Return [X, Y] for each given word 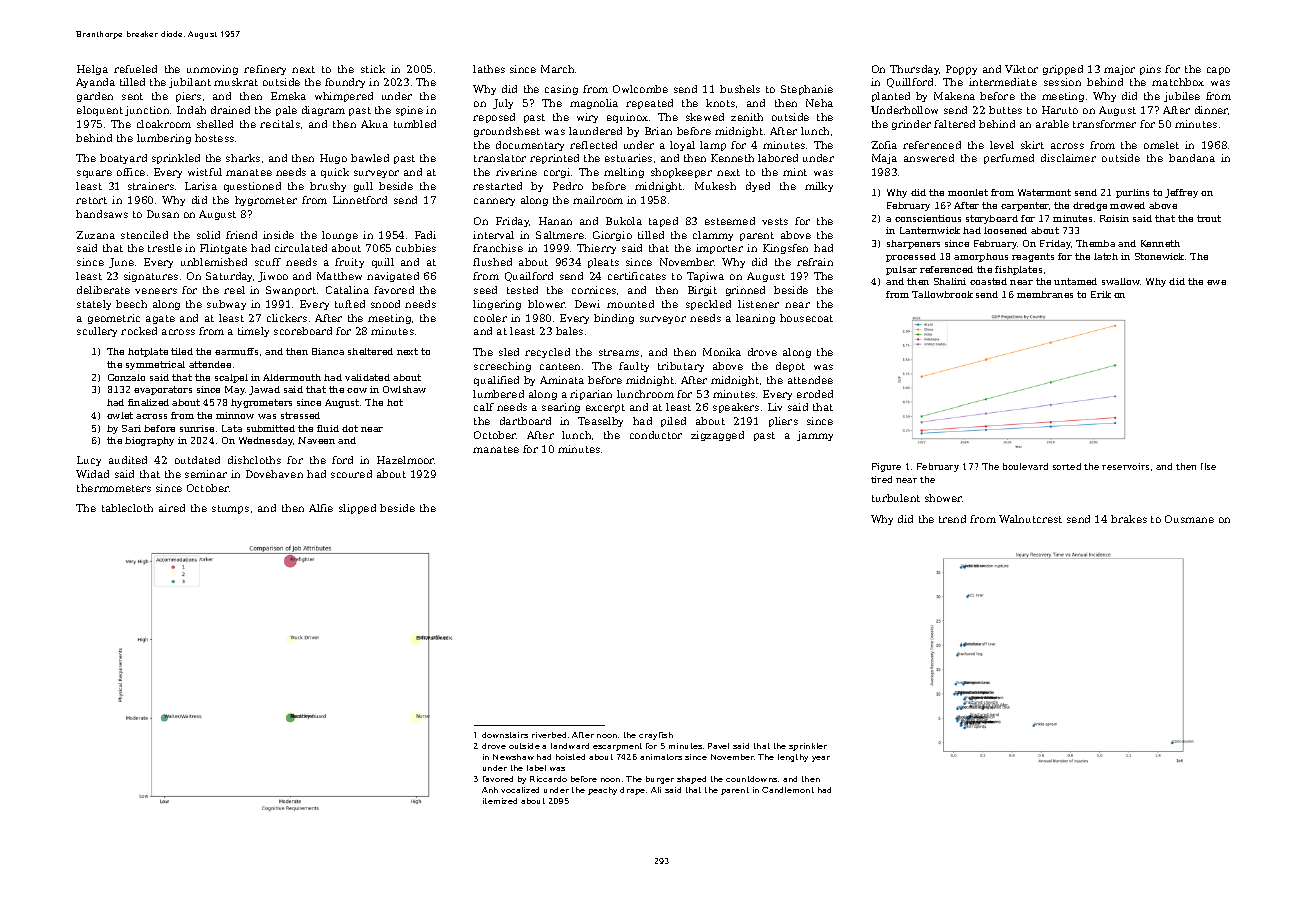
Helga [92, 70]
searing [561, 408]
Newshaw [513, 757]
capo [1218, 71]
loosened [1005, 230]
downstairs [505, 735]
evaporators [163, 390]
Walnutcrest [1030, 519]
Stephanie [807, 90]
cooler [490, 318]
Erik [1101, 294]
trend [952, 519]
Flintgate [223, 249]
